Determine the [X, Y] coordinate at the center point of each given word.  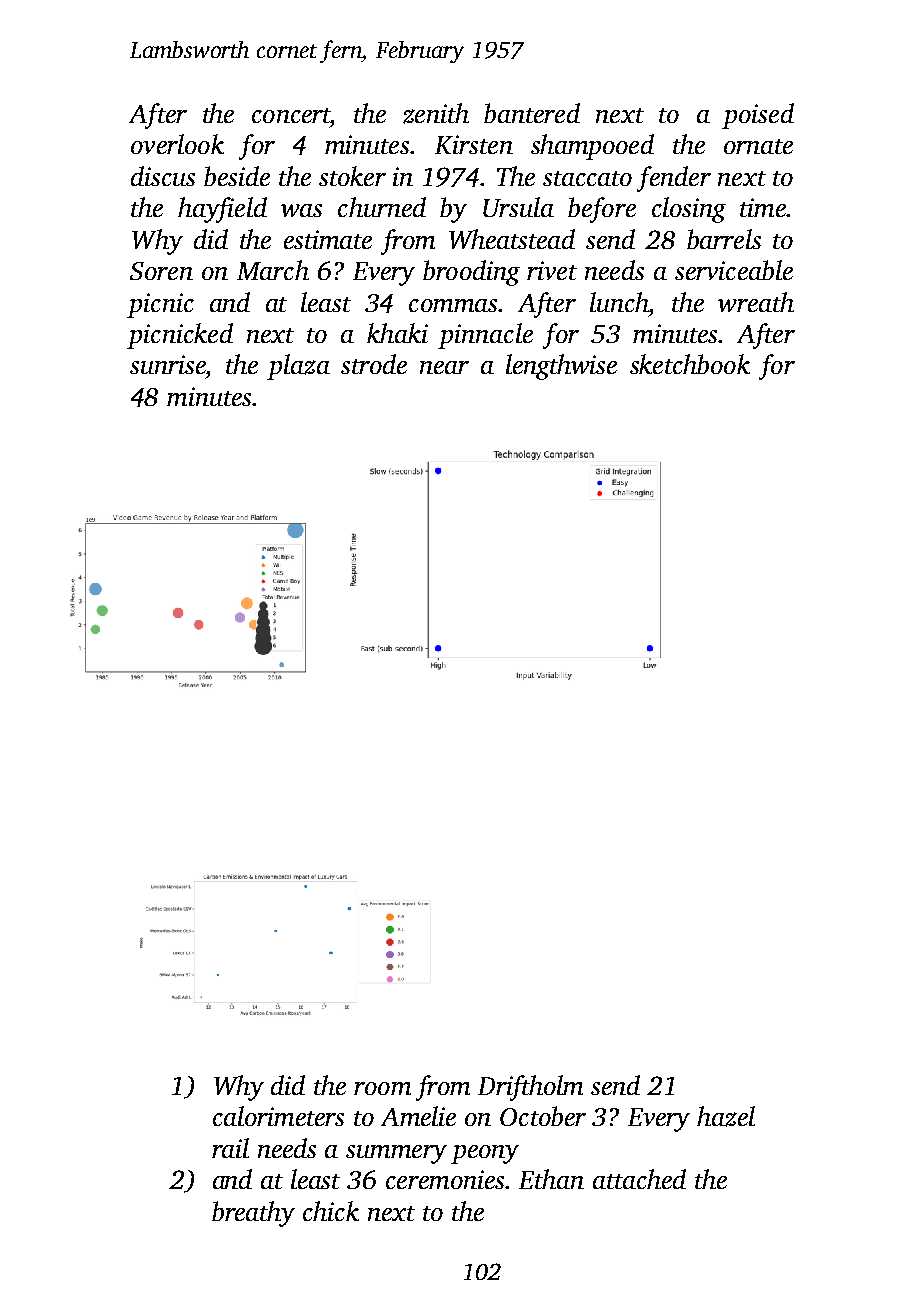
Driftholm [530, 1088]
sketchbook [690, 364]
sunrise [167, 364]
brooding [471, 273]
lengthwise [561, 367]
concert [291, 115]
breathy [253, 1214]
